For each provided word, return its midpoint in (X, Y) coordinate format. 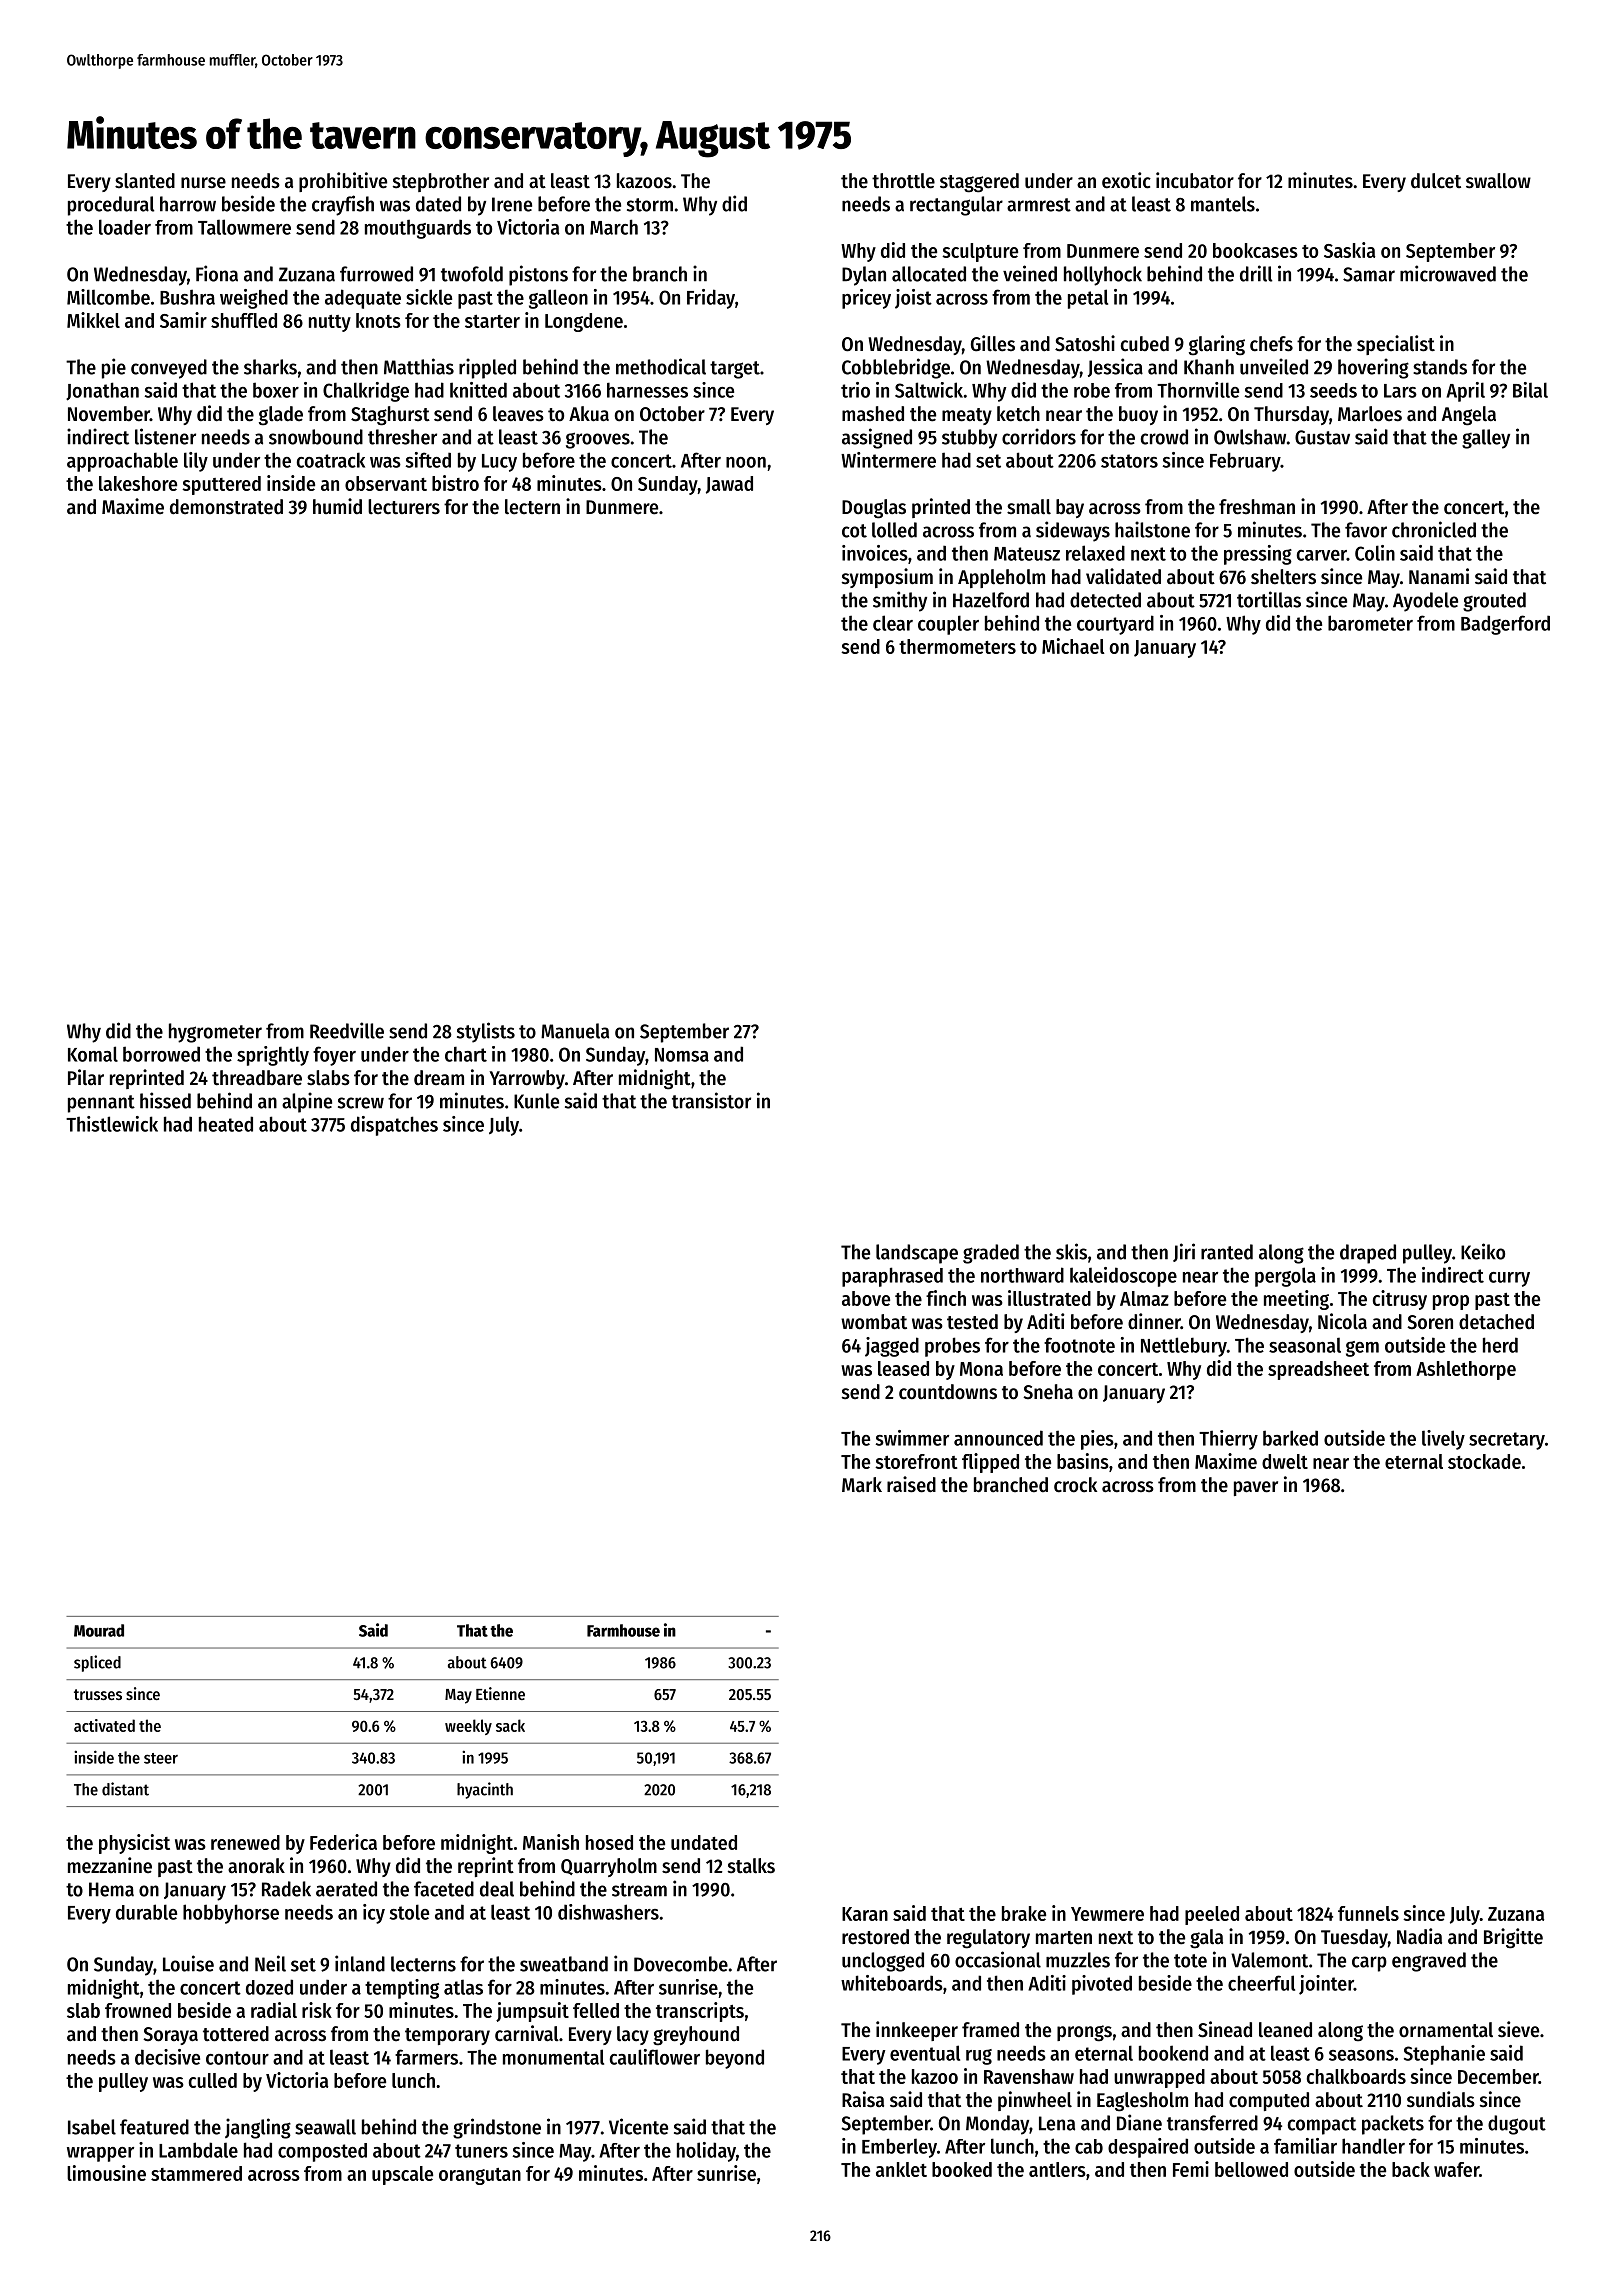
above (866, 1298)
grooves (598, 440)
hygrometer (215, 1033)
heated (226, 1124)
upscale (402, 2175)
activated (104, 1725)
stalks (751, 1866)
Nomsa (682, 1055)
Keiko (1483, 1251)
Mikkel (93, 320)
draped (1368, 1254)
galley (1486, 439)
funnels (1368, 1913)
